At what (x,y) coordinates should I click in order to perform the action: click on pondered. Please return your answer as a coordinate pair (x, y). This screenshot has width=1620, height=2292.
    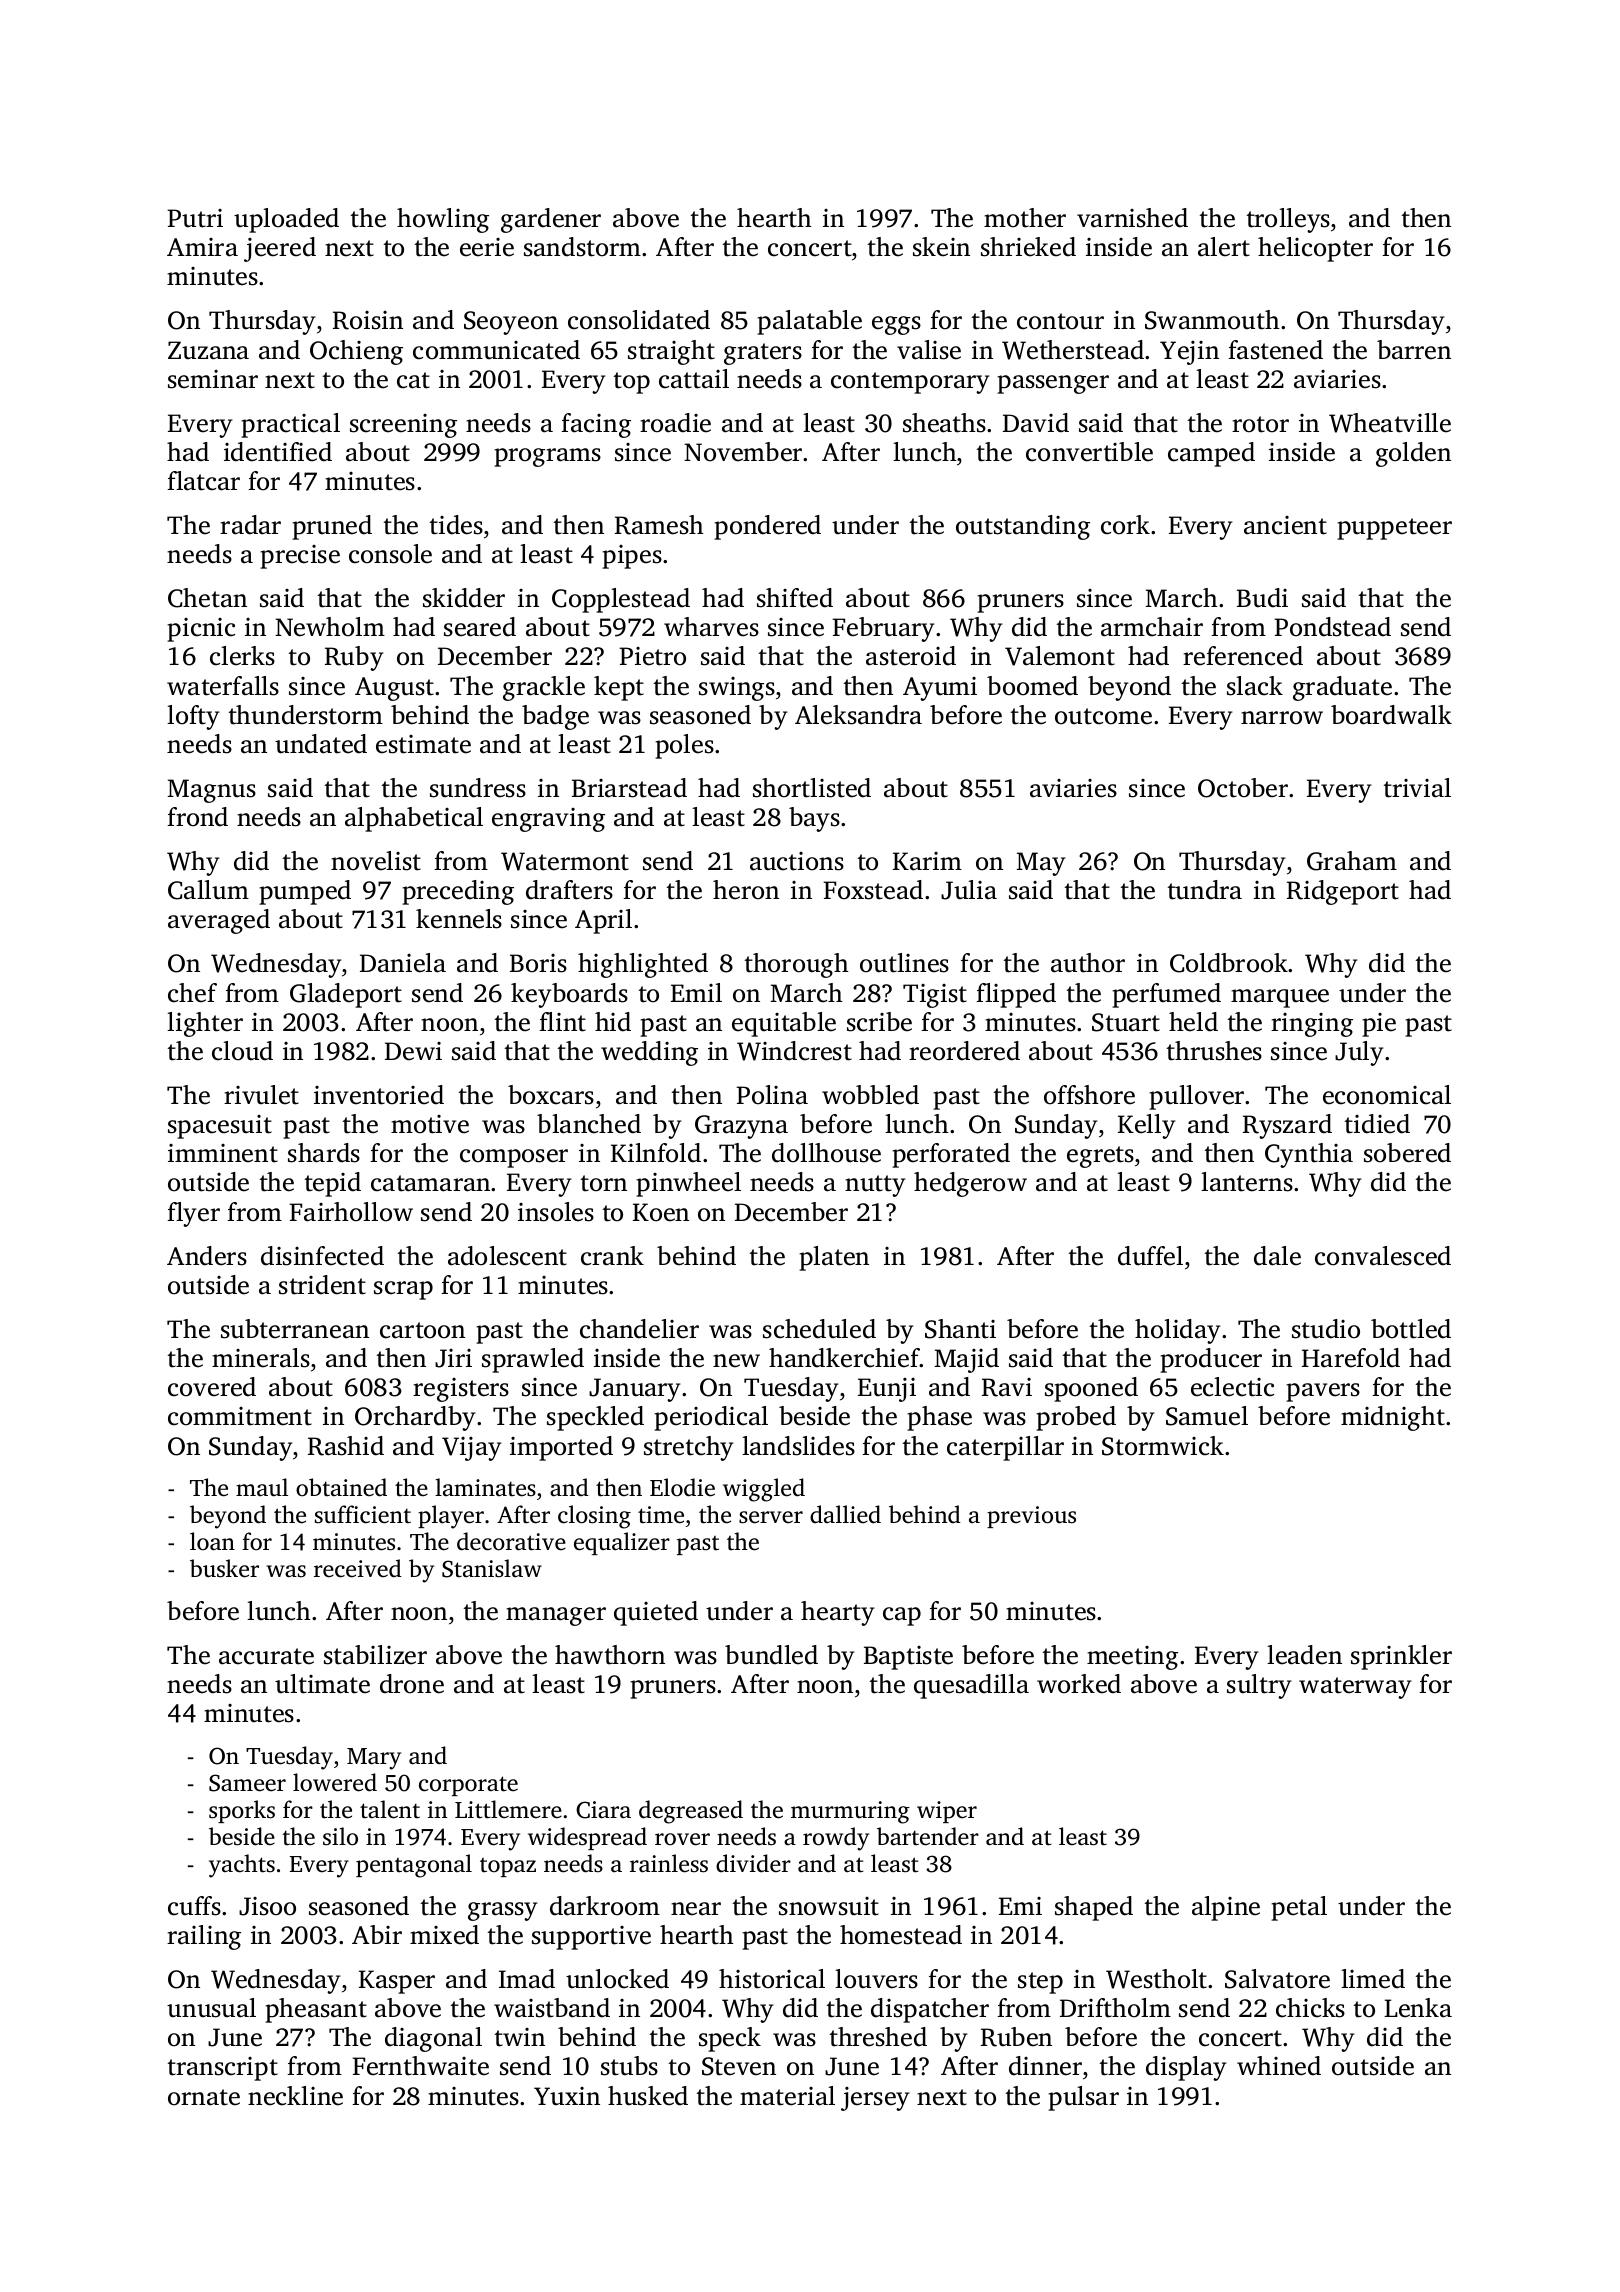
    Looking at the image, I should click on (767, 527).
